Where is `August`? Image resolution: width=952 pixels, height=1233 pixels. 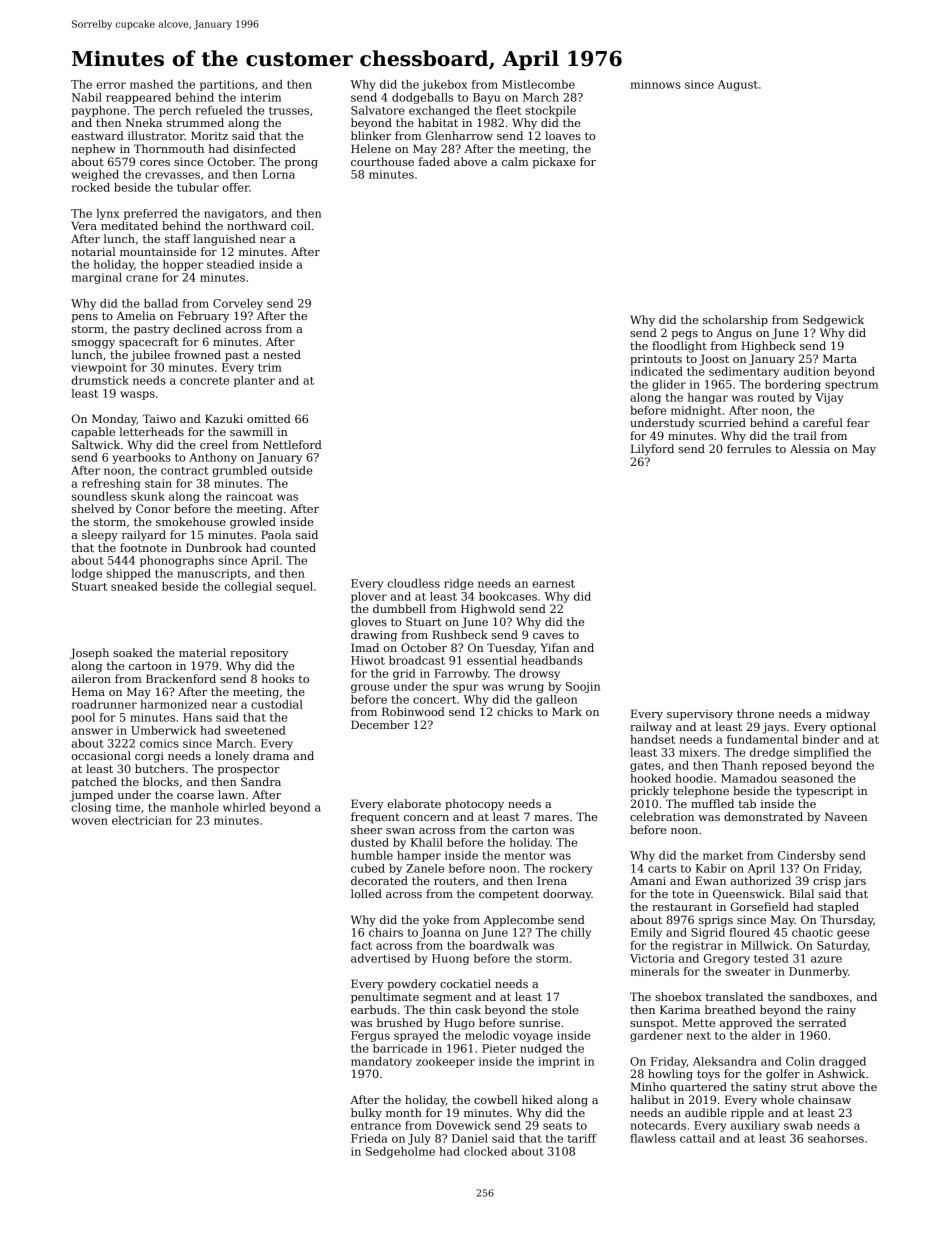
August is located at coordinates (738, 85).
